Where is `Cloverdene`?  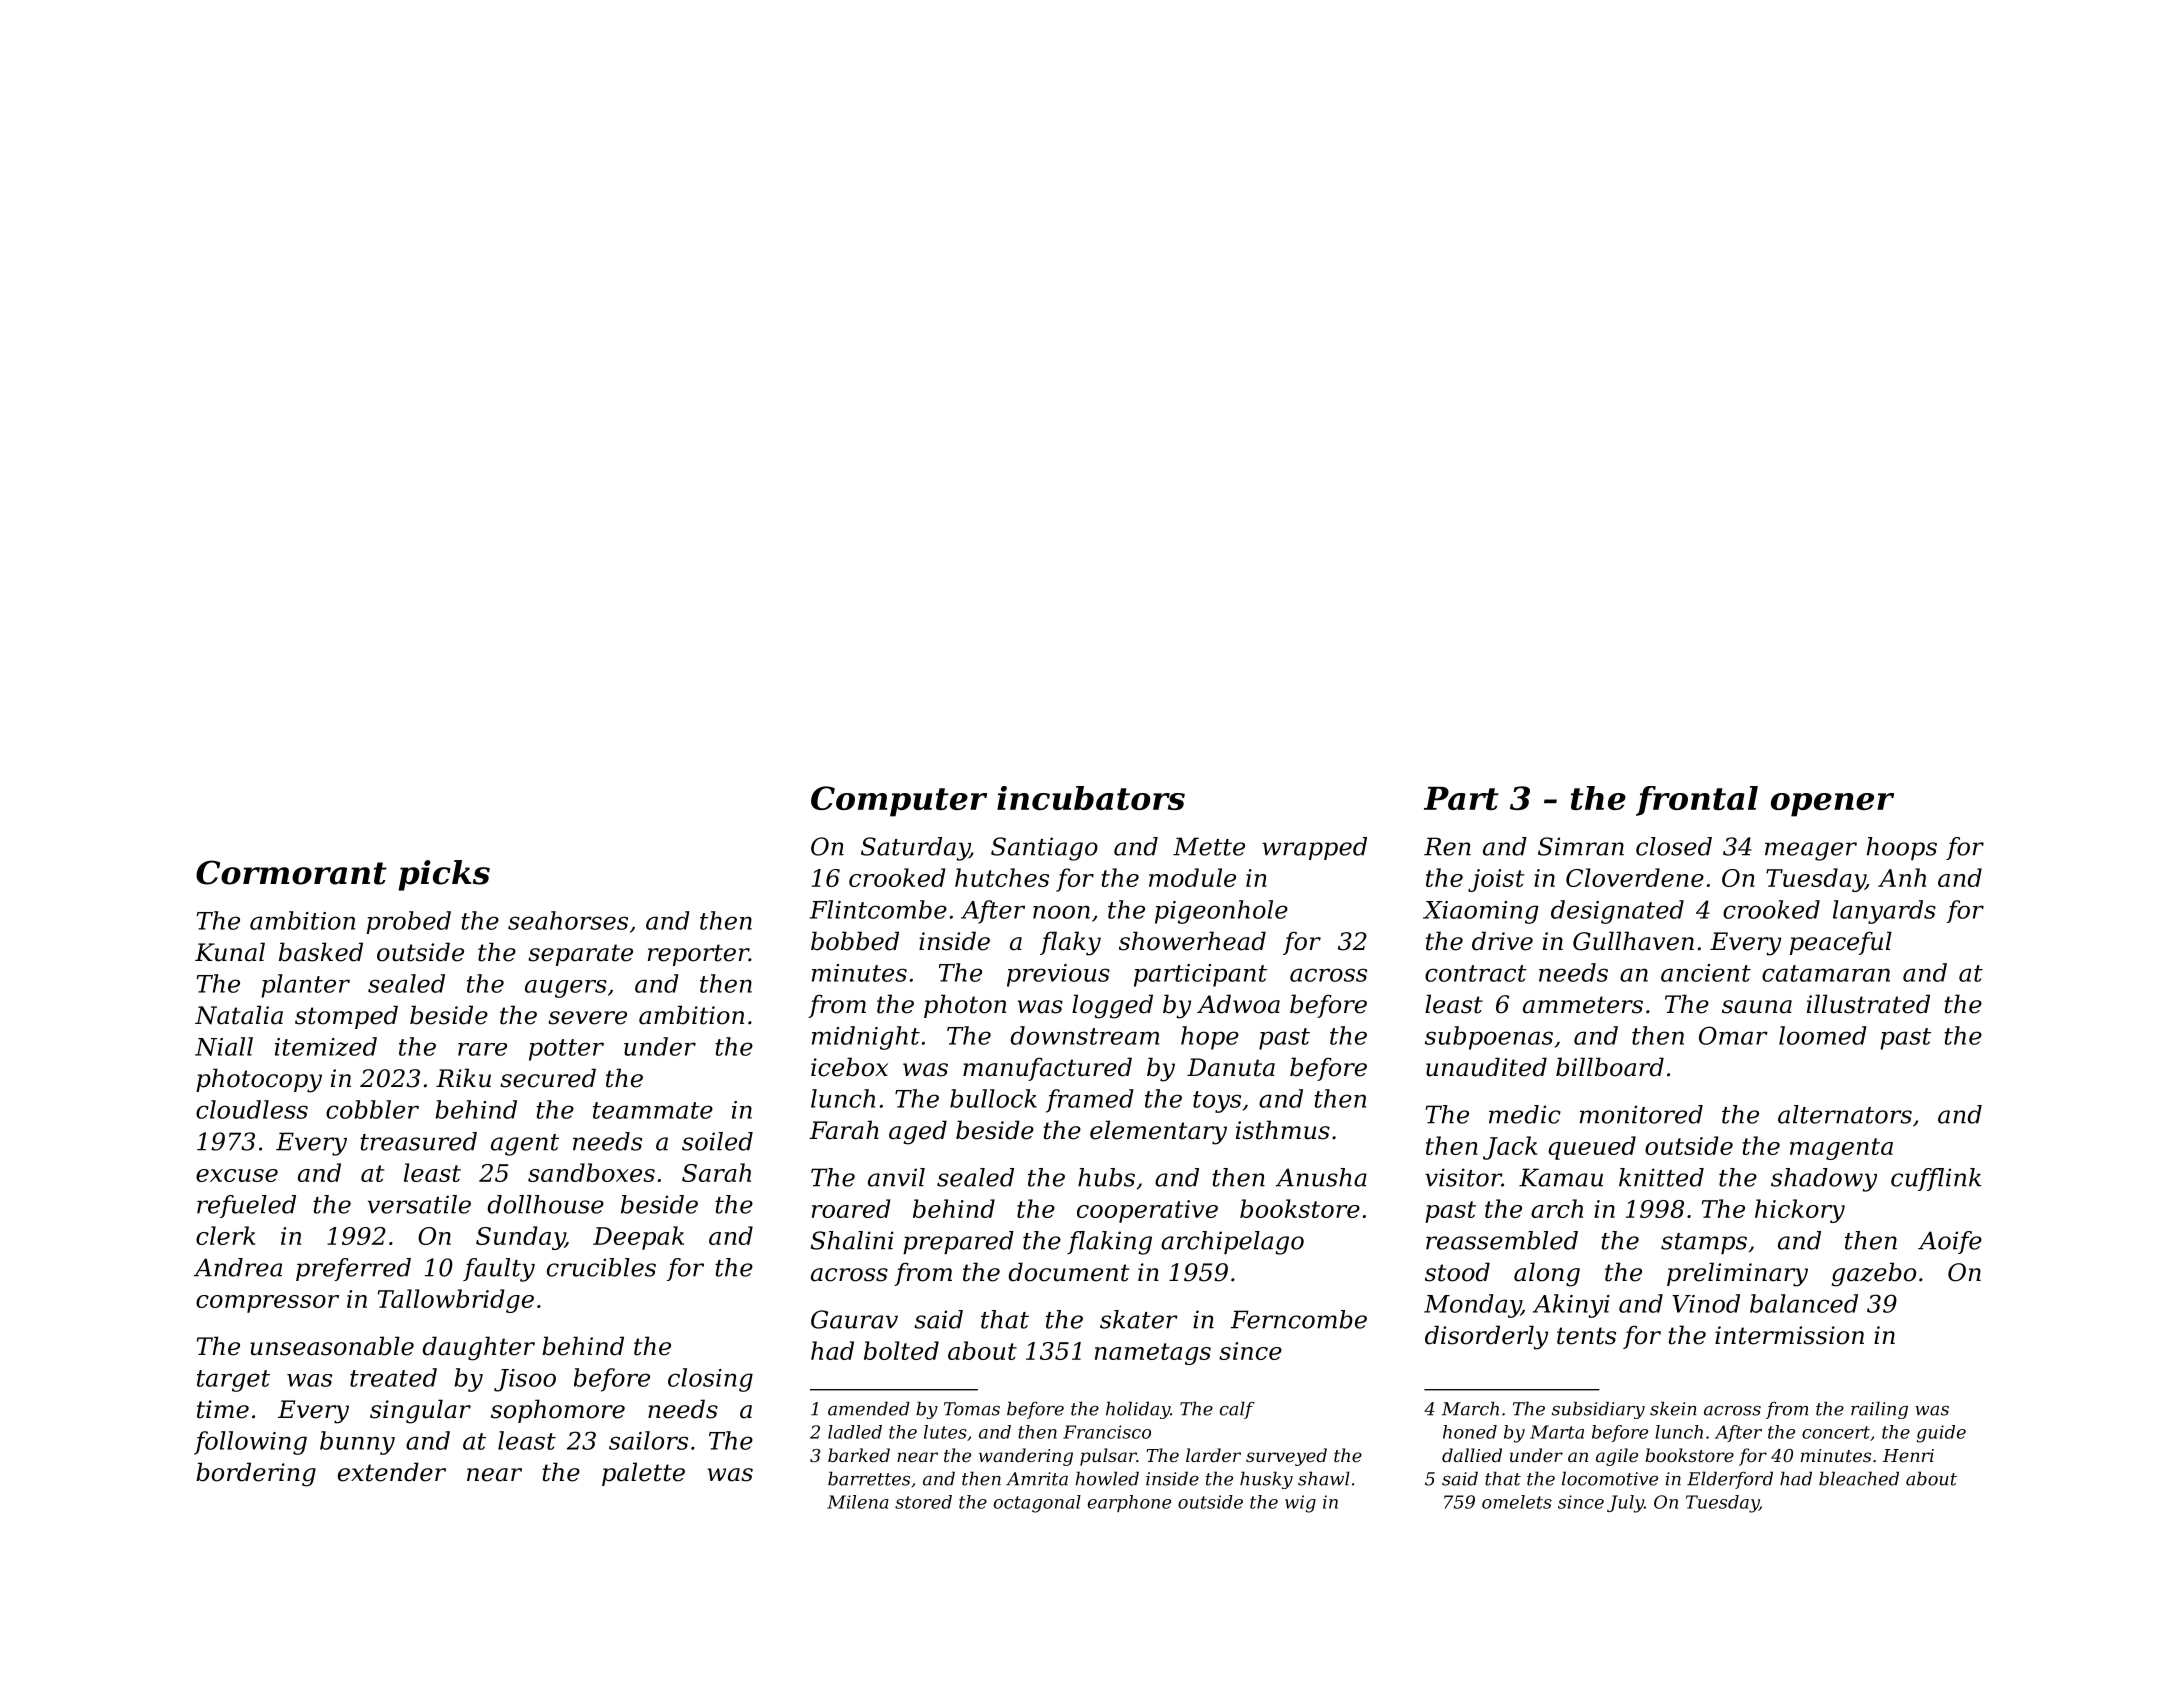
Cloverdene is located at coordinates (1635, 877).
